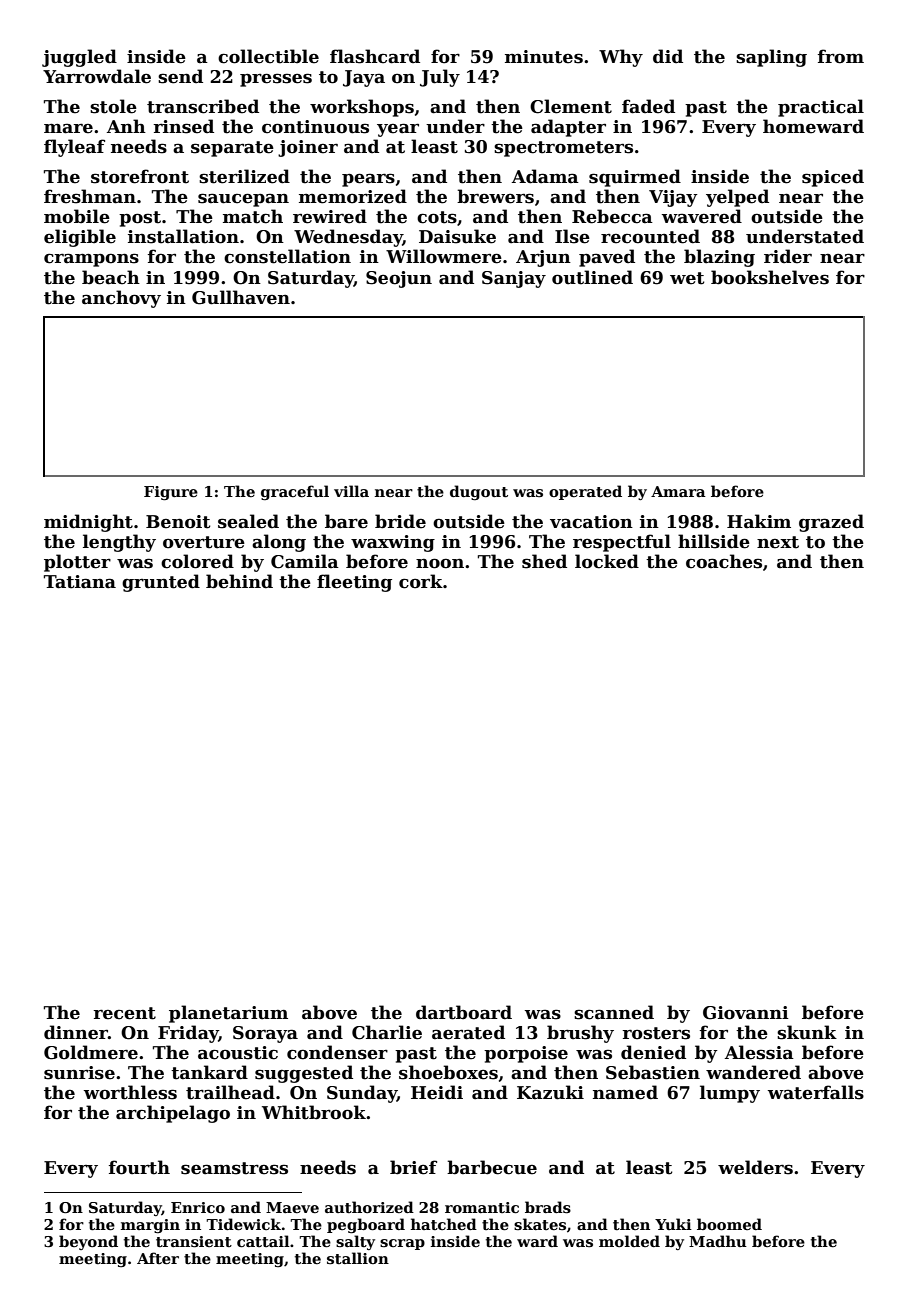  What do you see at coordinates (228, 1014) in the document?
I see `planetarium` at bounding box center [228, 1014].
